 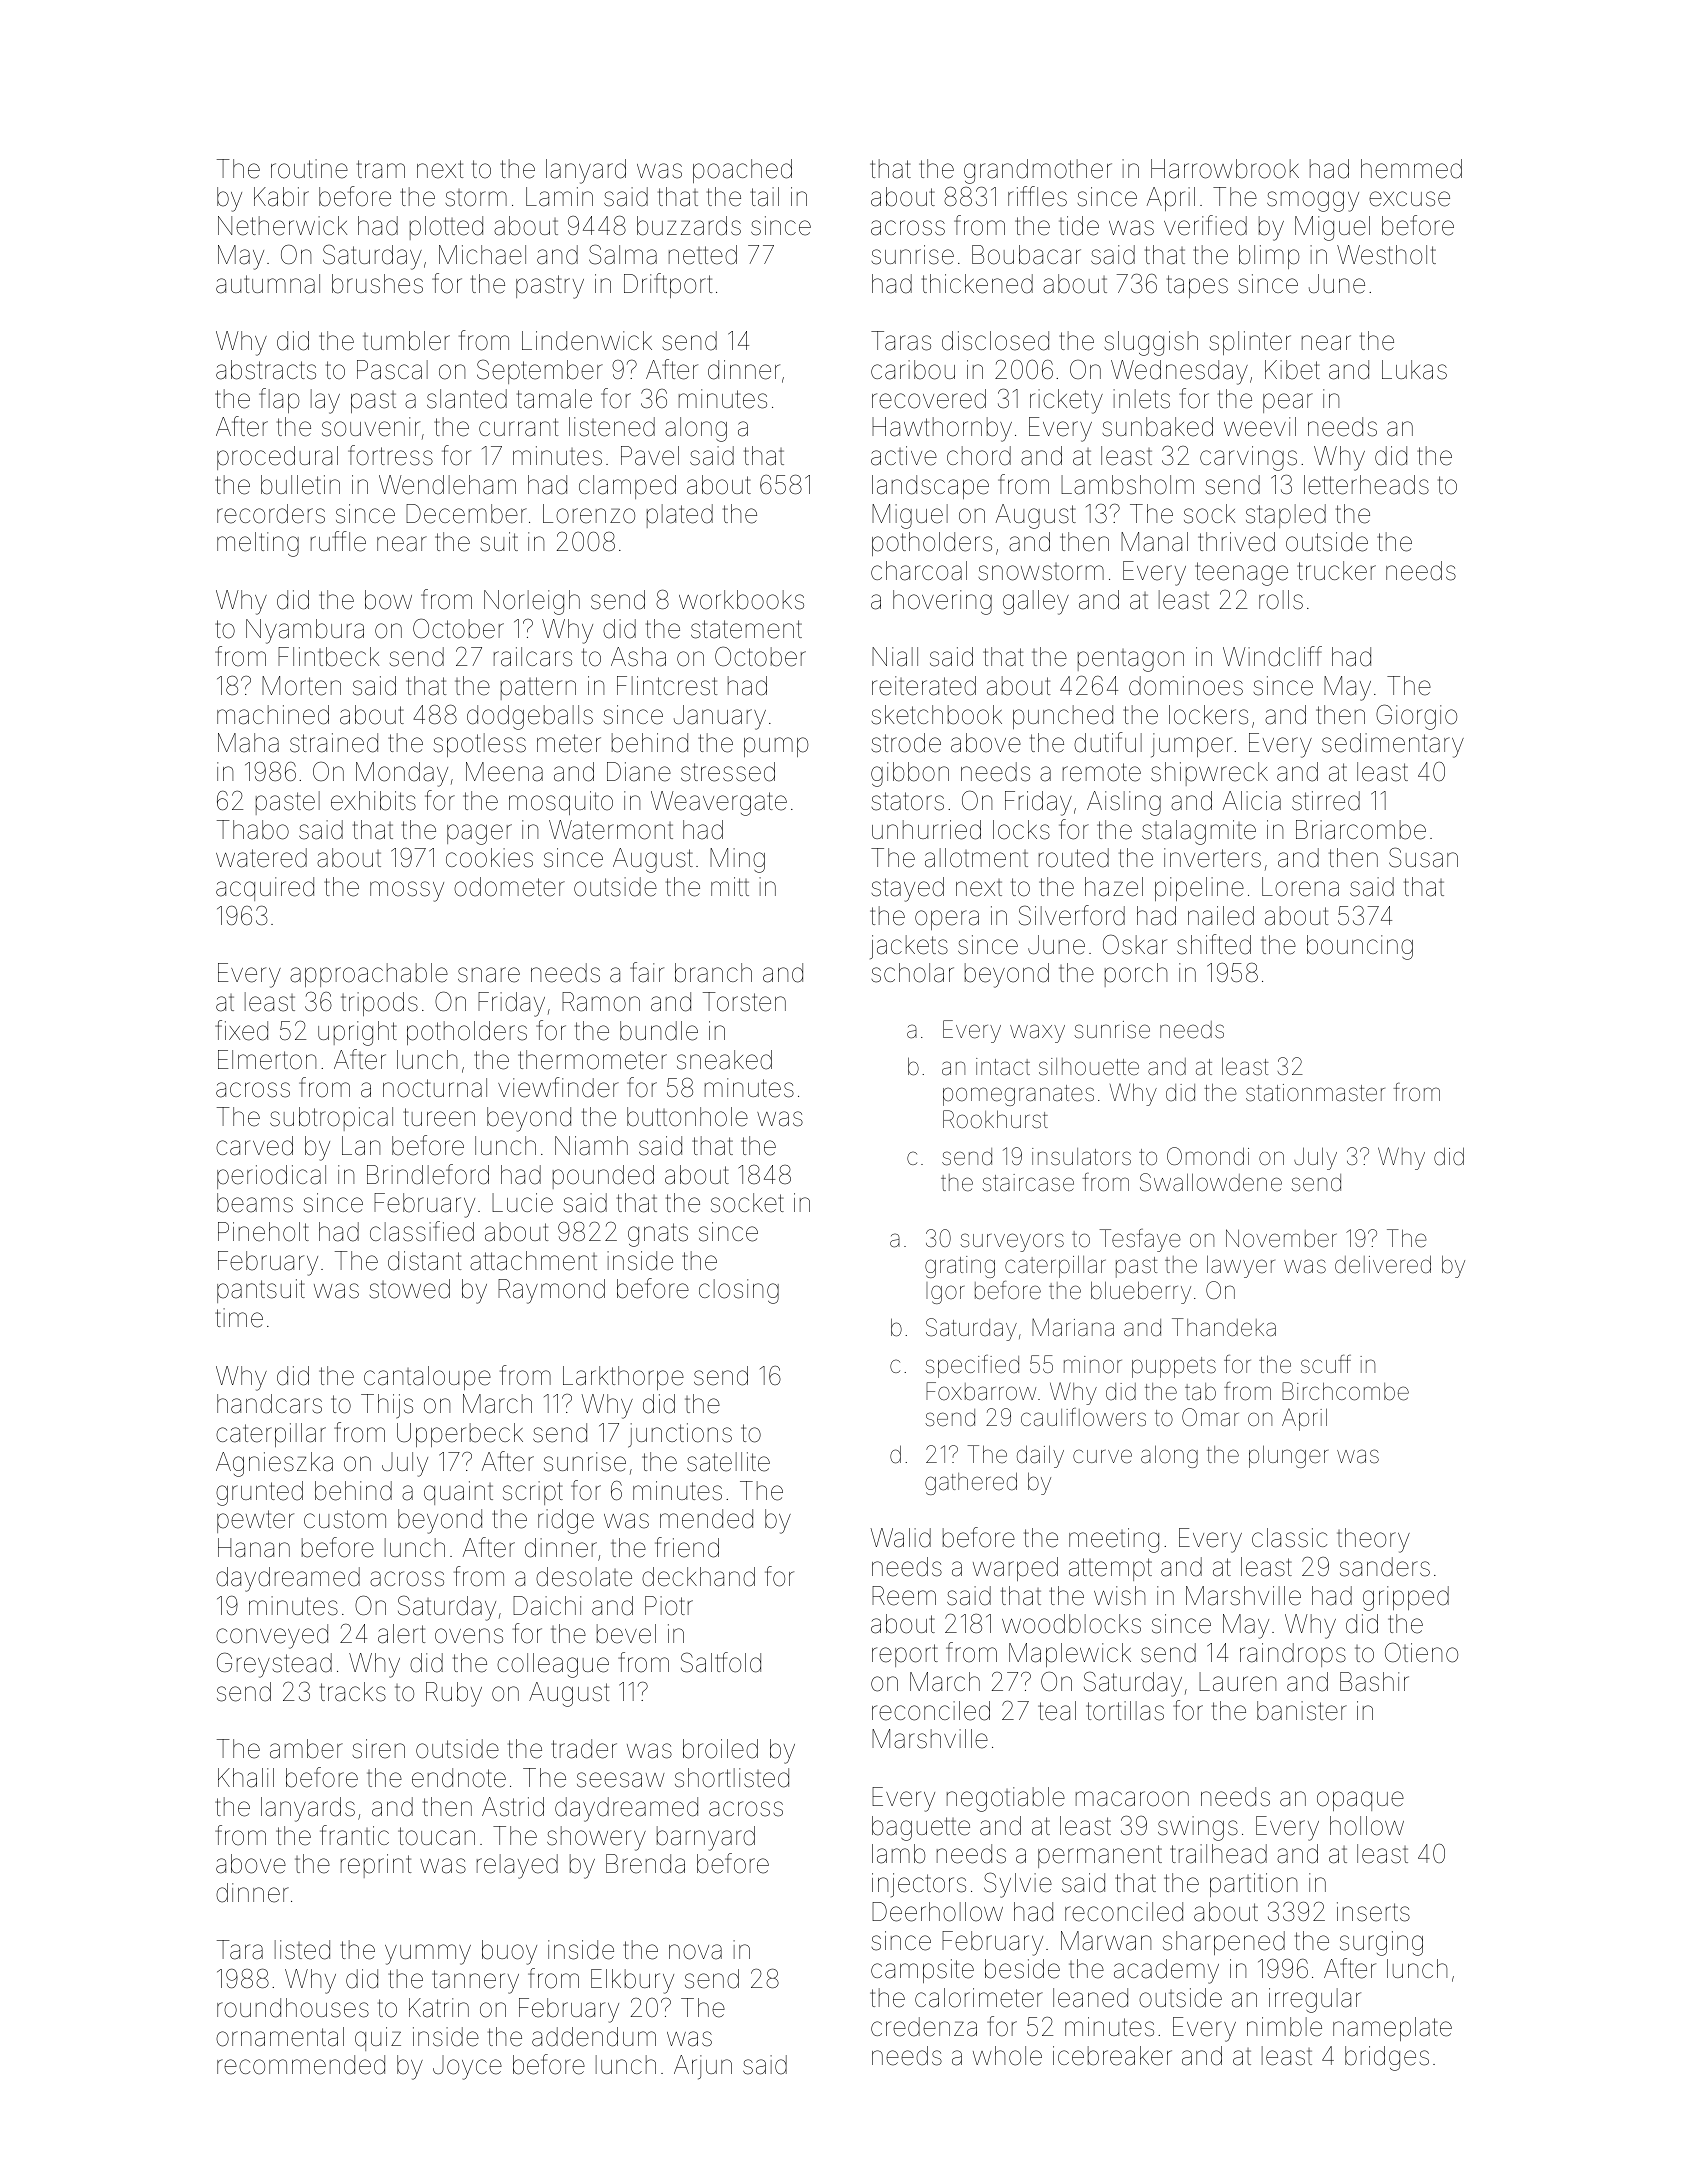 What do you see at coordinates (553, 1665) in the page?
I see `colleague` at bounding box center [553, 1665].
